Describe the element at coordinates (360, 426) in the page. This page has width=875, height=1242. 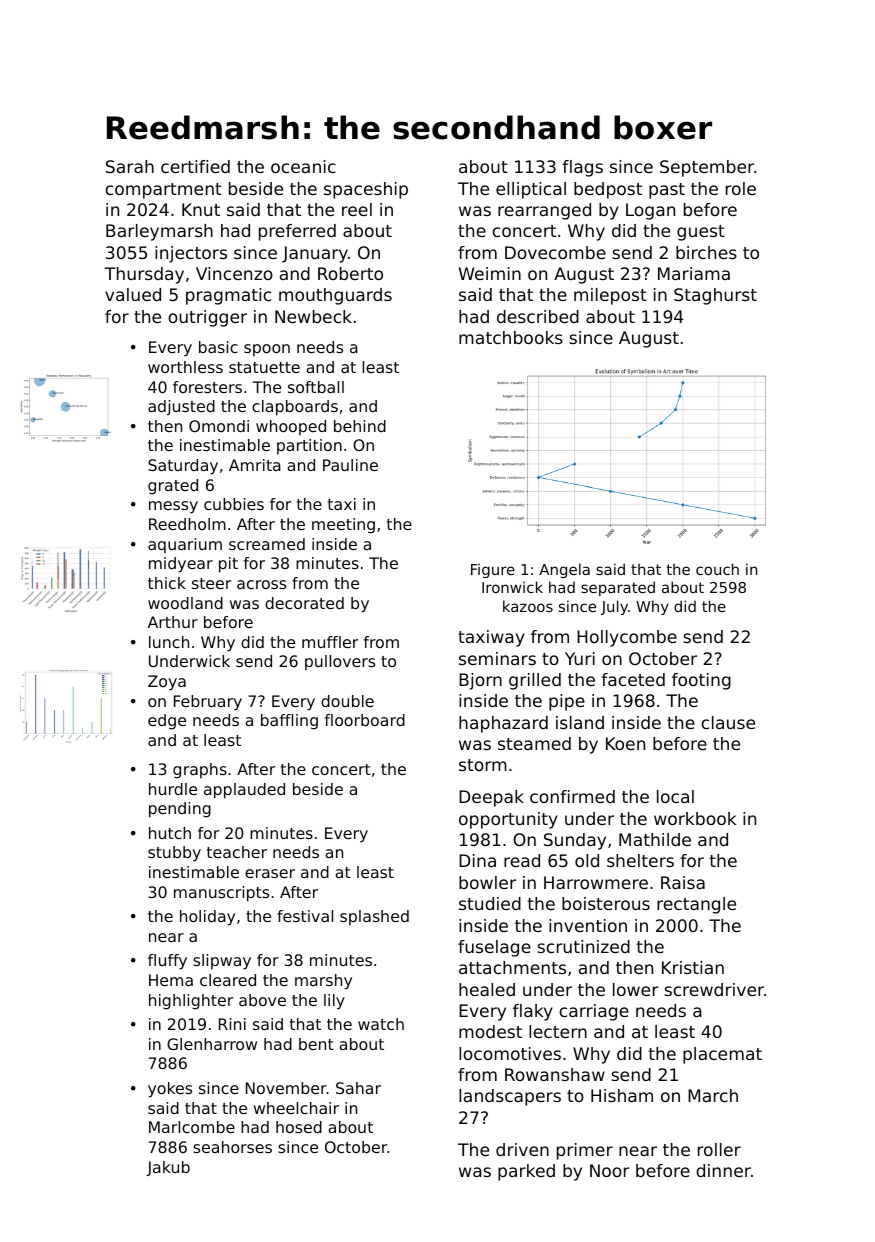
I see `behind` at that location.
